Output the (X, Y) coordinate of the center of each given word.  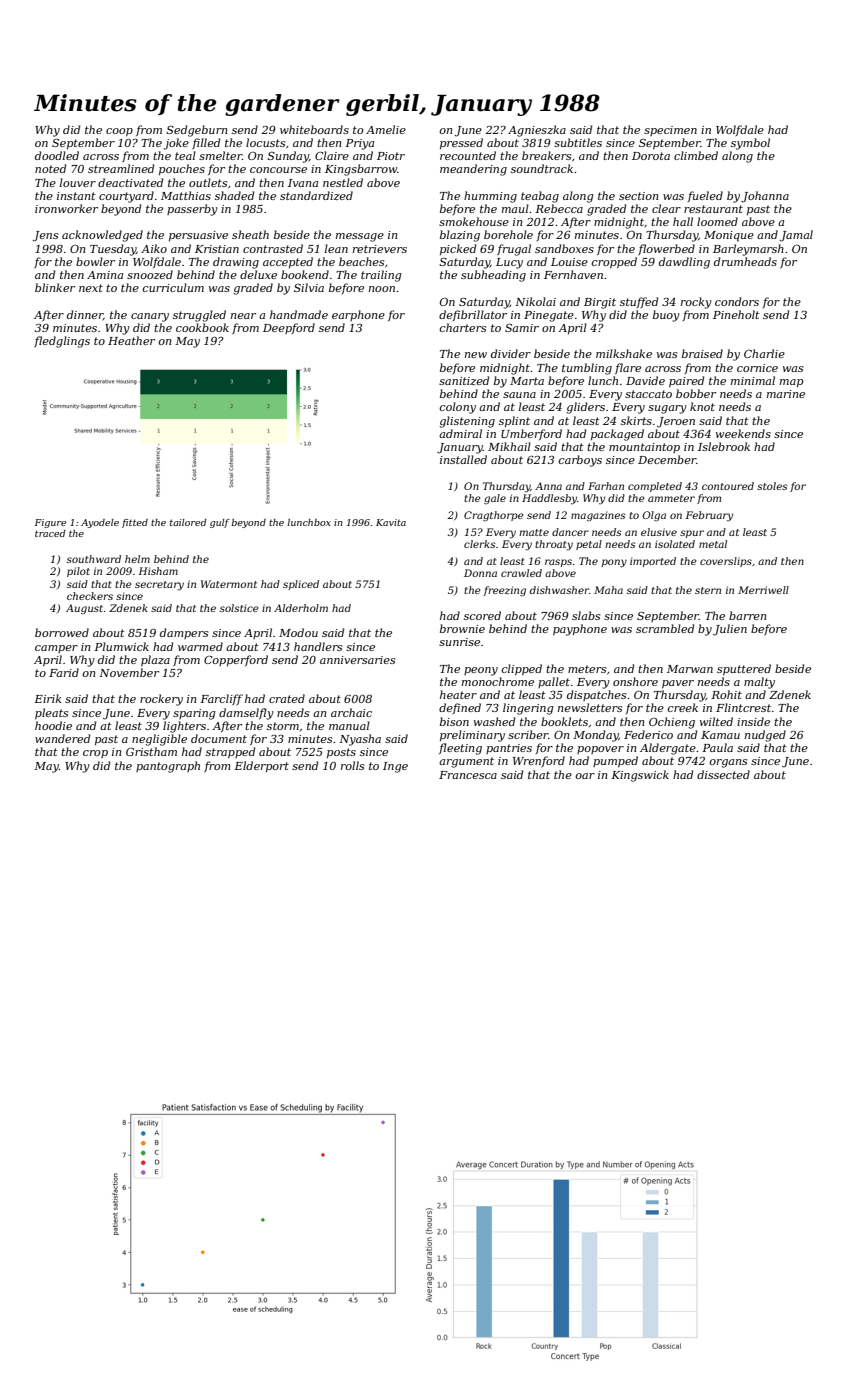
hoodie (53, 725)
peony (481, 671)
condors (737, 301)
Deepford (289, 328)
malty (759, 683)
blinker (55, 287)
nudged (765, 736)
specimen (670, 131)
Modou (298, 632)
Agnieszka (537, 131)
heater (458, 694)
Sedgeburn (197, 131)
